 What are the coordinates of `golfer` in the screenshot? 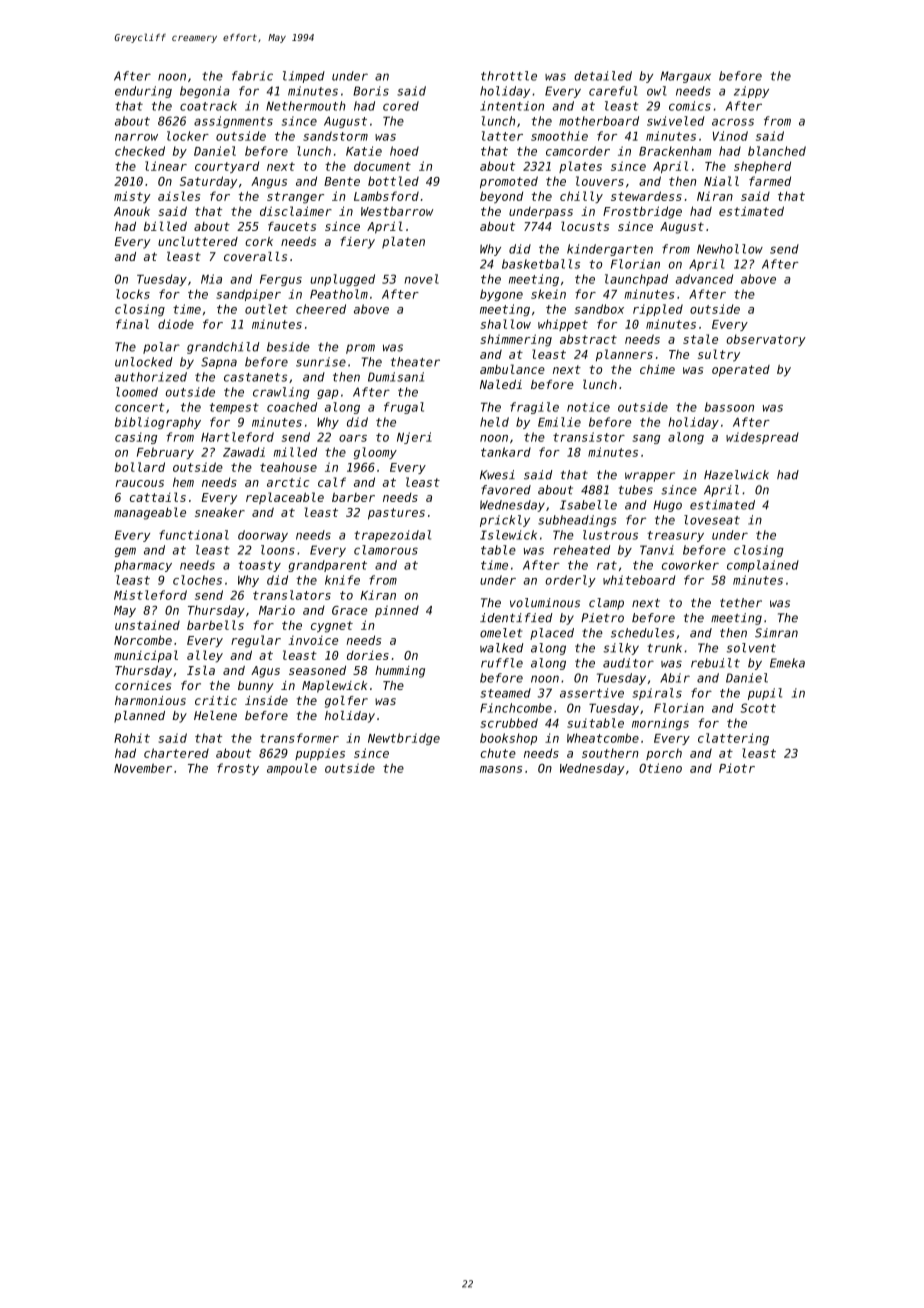 It's located at (346, 702).
